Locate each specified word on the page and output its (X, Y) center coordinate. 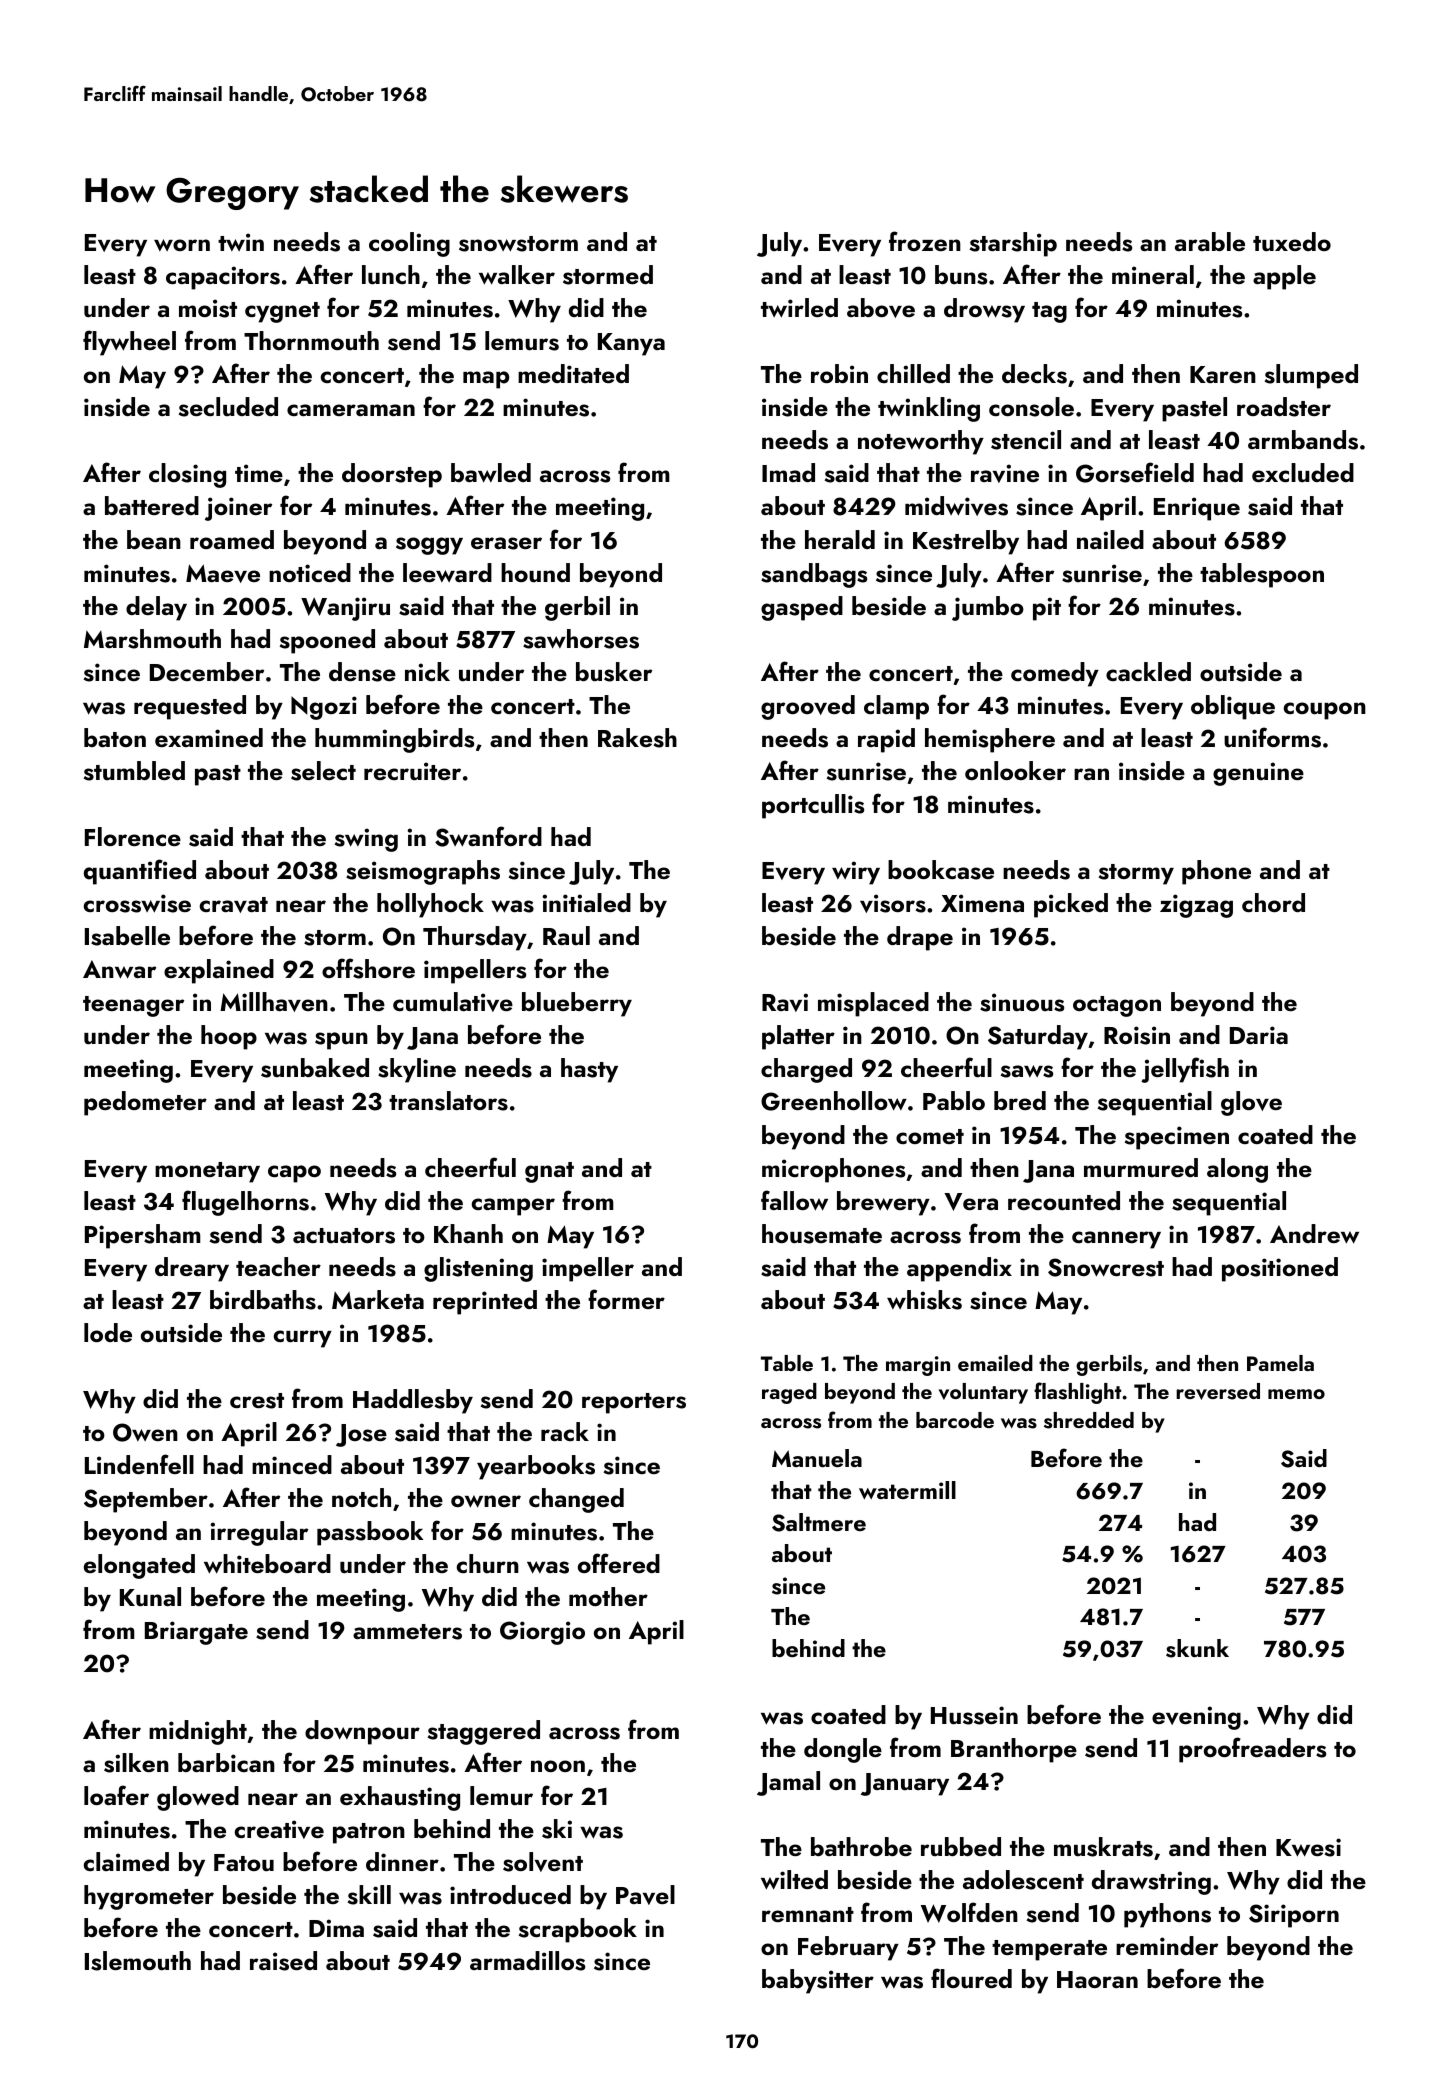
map (486, 380)
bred (1020, 1100)
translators (448, 1101)
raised (283, 1961)
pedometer (145, 1103)
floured (971, 1978)
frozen (925, 241)
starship (1013, 244)
